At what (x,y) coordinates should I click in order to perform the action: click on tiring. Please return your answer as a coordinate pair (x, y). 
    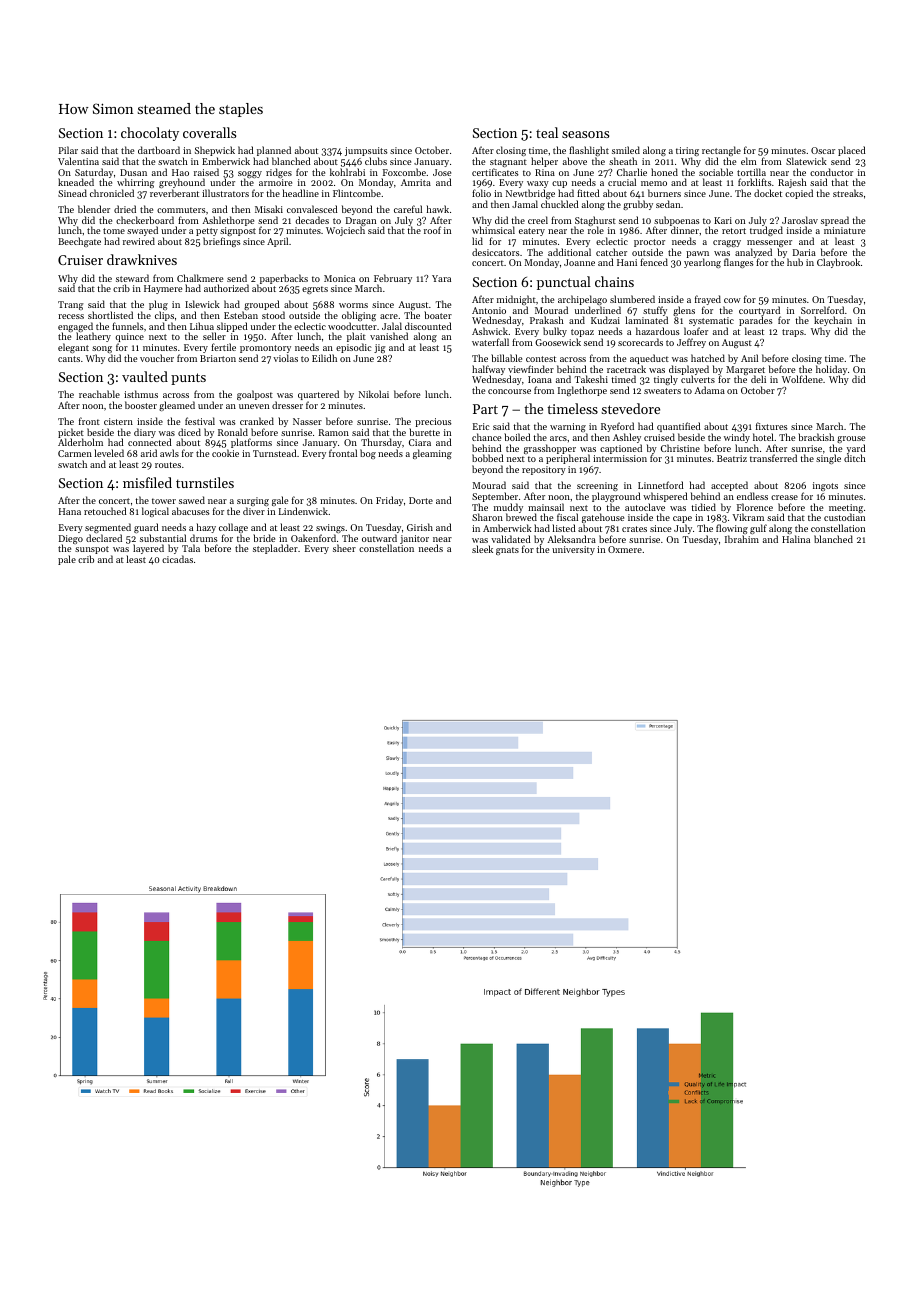
    Looking at the image, I should click on (687, 152).
